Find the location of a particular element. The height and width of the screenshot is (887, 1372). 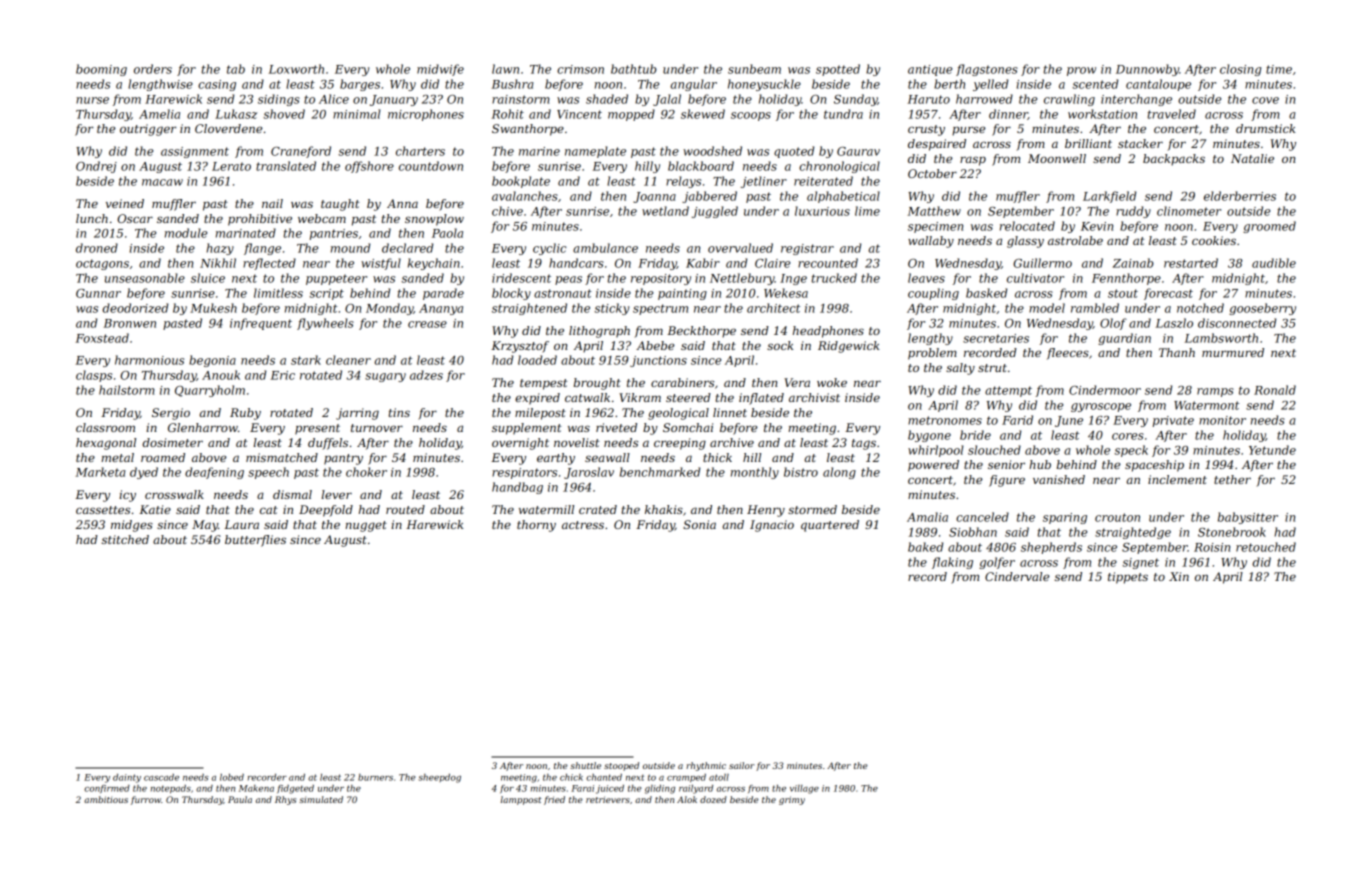

tab is located at coordinates (236, 69).
